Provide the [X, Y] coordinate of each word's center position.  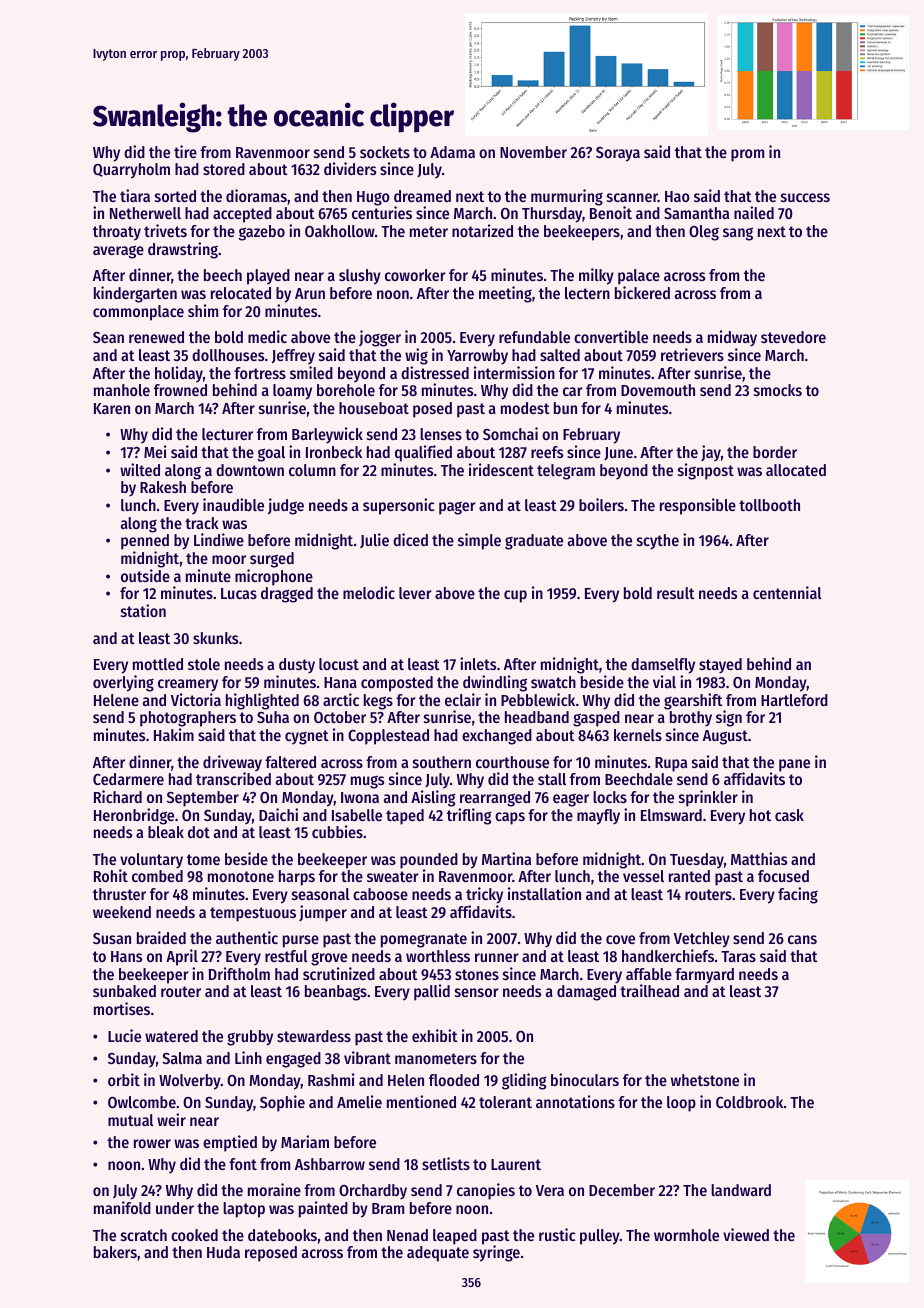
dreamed [422, 196]
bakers [115, 1252]
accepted [242, 215]
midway [732, 338]
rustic [557, 1234]
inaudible [233, 504]
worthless [438, 956]
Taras [738, 956]
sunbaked [124, 991]
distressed [435, 372]
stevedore [793, 337]
